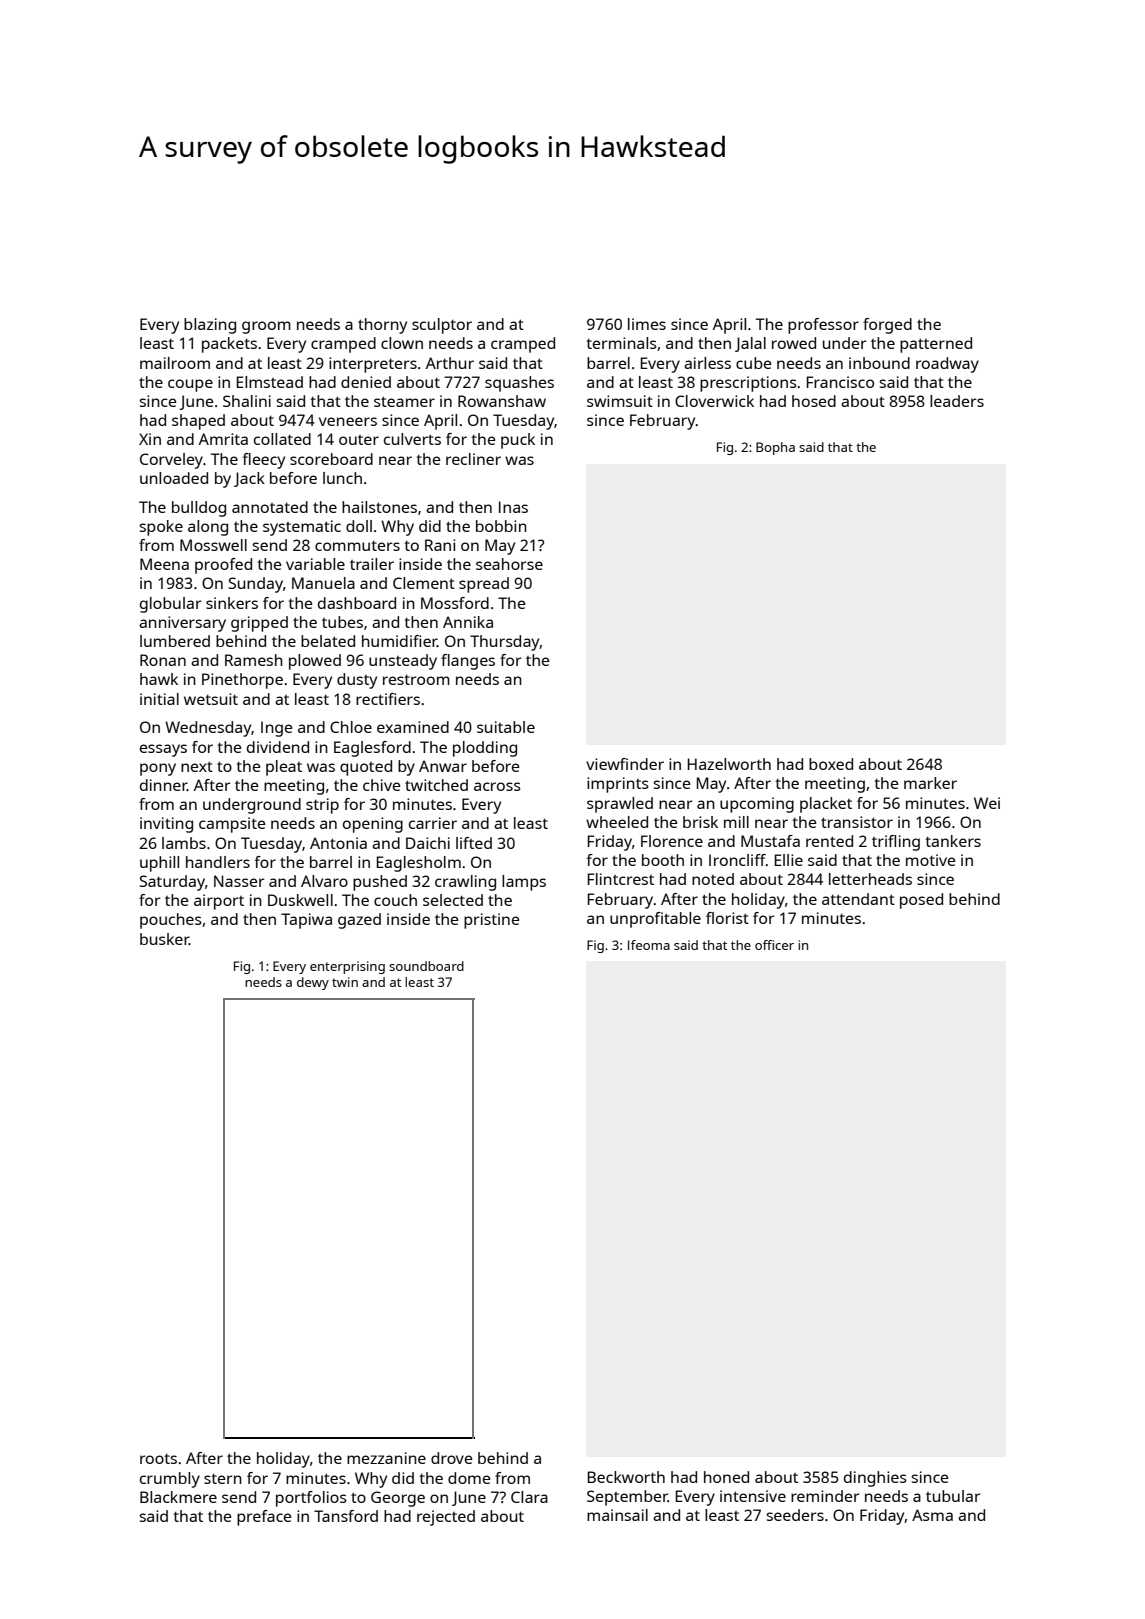  Describe the element at coordinates (313, 983) in the screenshot. I see `dewy` at that location.
